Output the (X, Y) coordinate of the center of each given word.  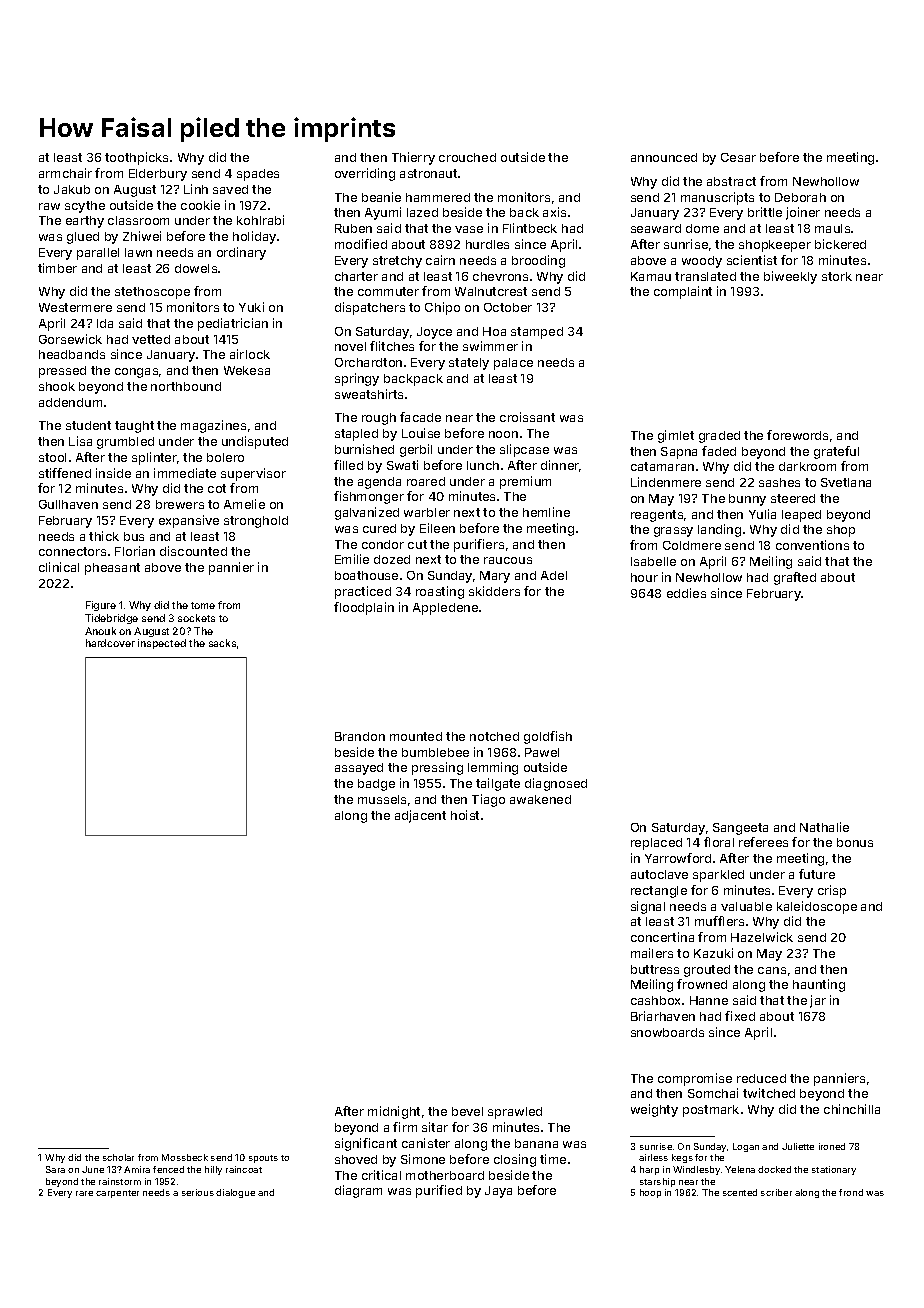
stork (837, 276)
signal (648, 907)
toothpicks (136, 158)
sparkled (718, 876)
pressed (62, 372)
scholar (118, 1157)
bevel (467, 1111)
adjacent (420, 816)
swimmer (490, 346)
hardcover (110, 643)
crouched (467, 157)
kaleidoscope (817, 907)
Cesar (738, 157)
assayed (359, 769)
